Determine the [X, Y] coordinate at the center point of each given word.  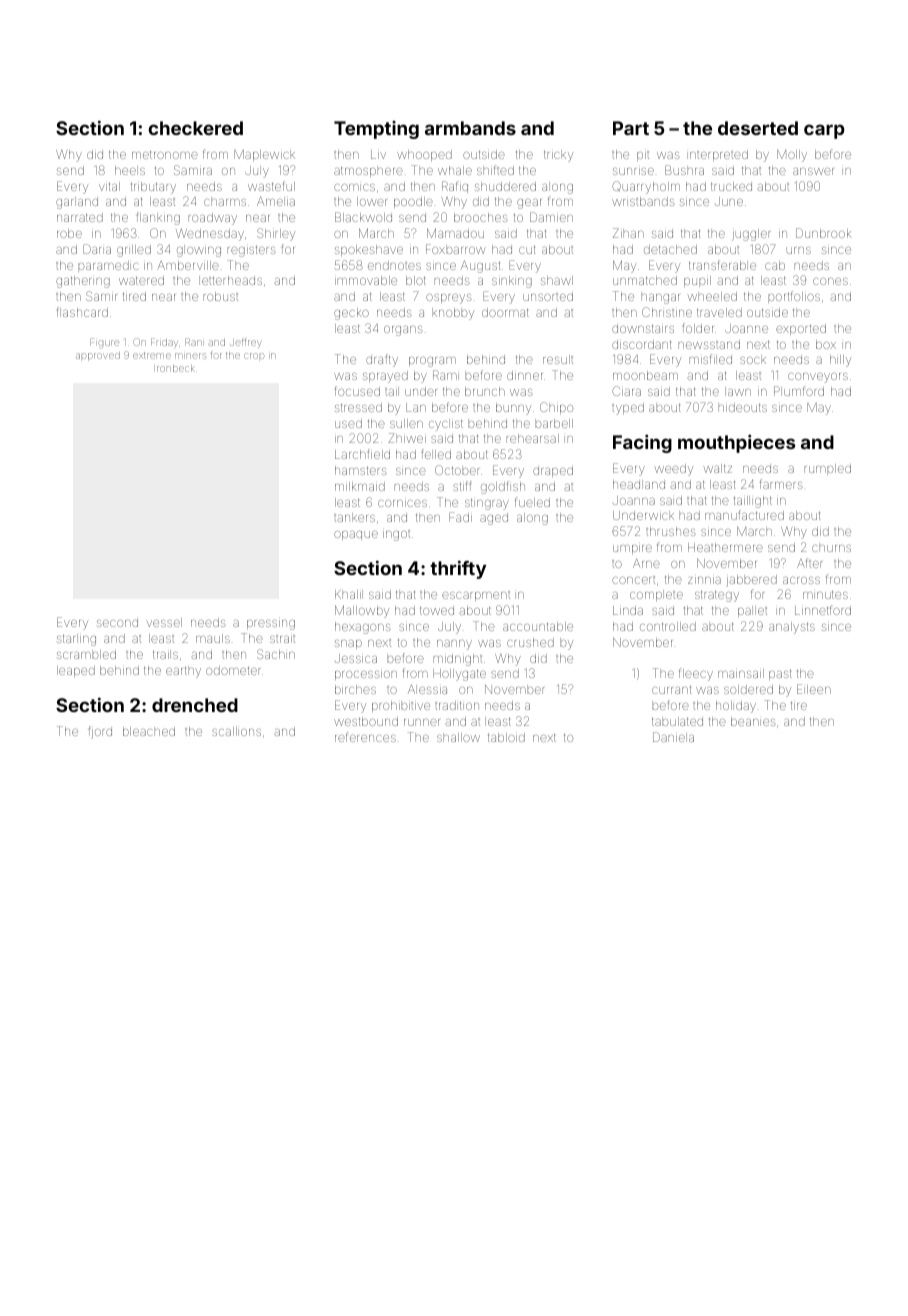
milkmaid [360, 486]
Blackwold [363, 217]
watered [141, 280]
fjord [100, 732]
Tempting [376, 130]
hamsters [361, 470]
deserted [758, 128]
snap [348, 644]
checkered [196, 128]
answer [813, 171]
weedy [674, 470]
